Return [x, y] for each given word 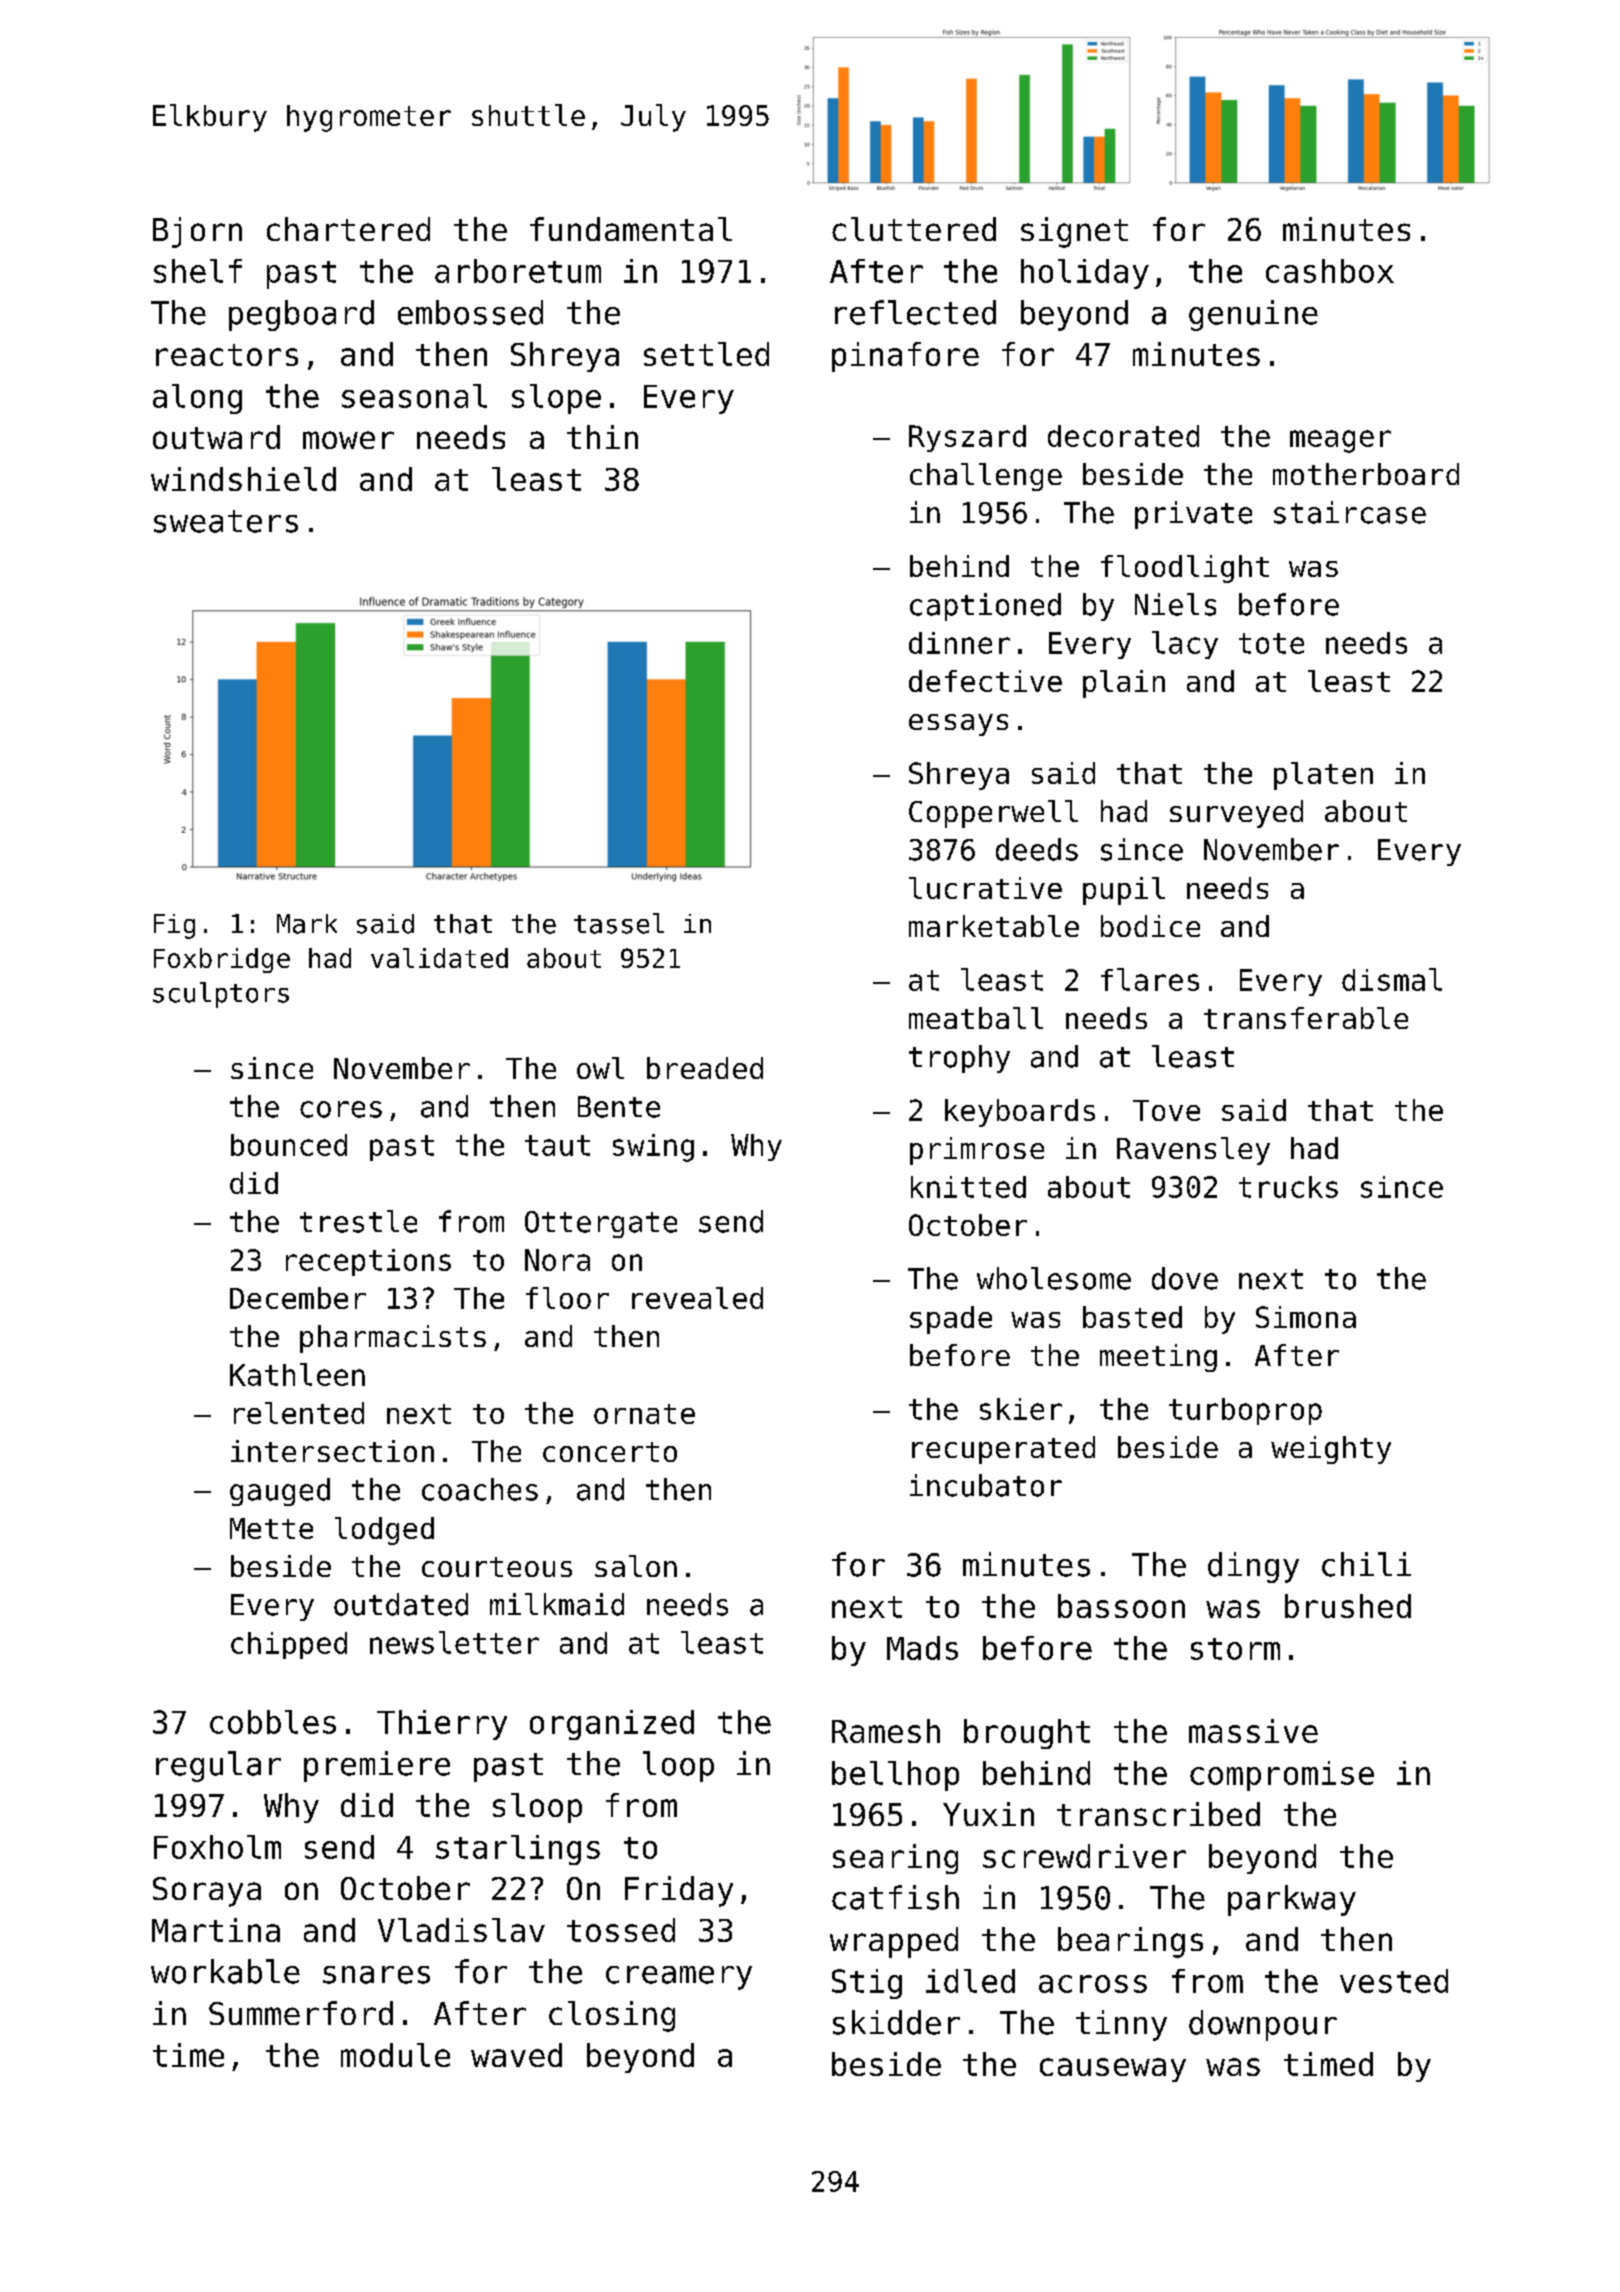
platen [1323, 776]
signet [1074, 232]
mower [348, 440]
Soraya [207, 1892]
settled [706, 354]
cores [341, 1109]
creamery [679, 1978]
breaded [705, 1068]
